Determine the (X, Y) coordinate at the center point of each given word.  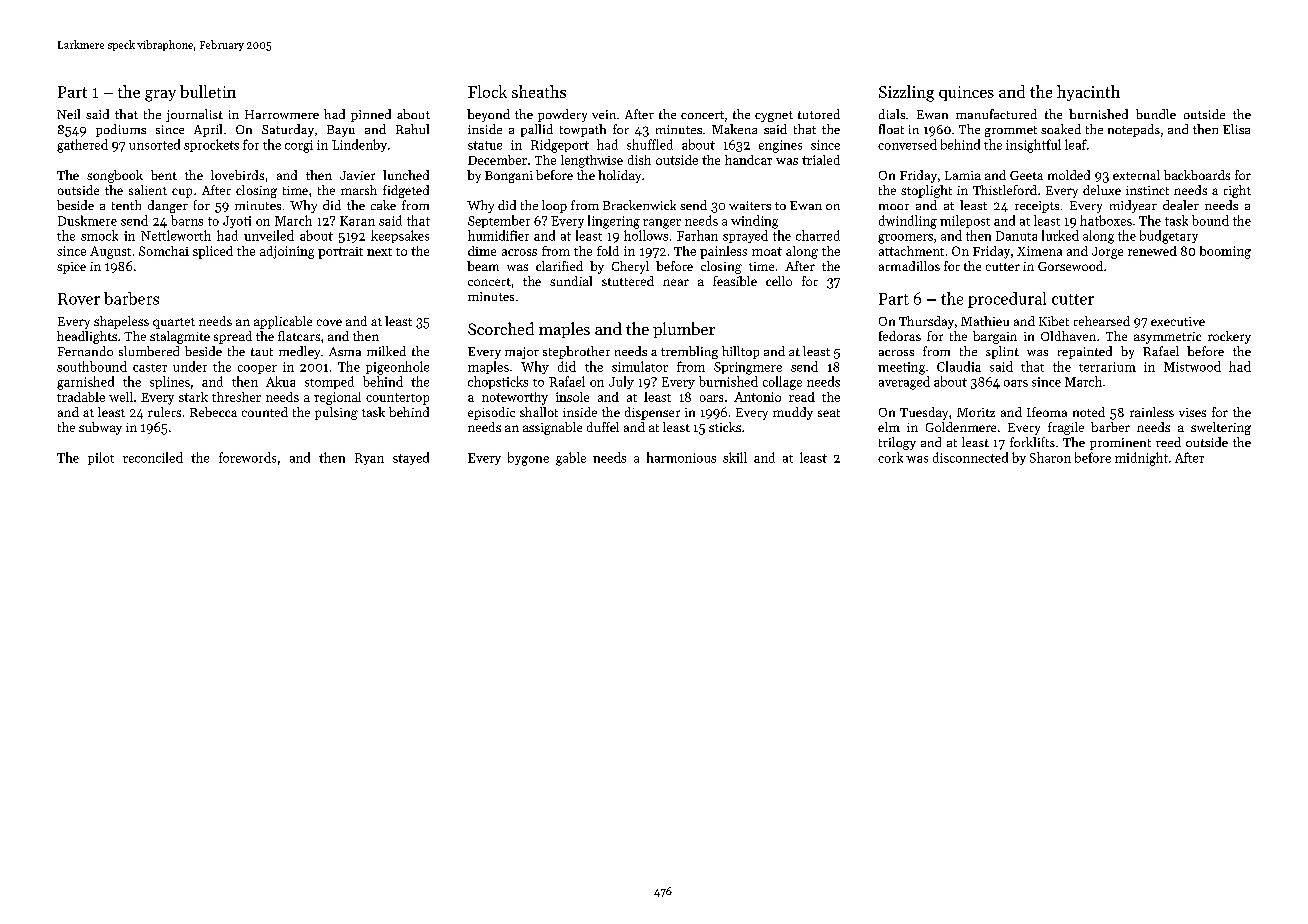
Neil (68, 114)
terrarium (1107, 367)
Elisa (1236, 129)
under (190, 366)
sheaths (539, 91)
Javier (357, 175)
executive (1178, 321)
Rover (79, 299)
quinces (966, 93)
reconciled (153, 457)
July (621, 382)
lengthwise (592, 161)
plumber (684, 330)
